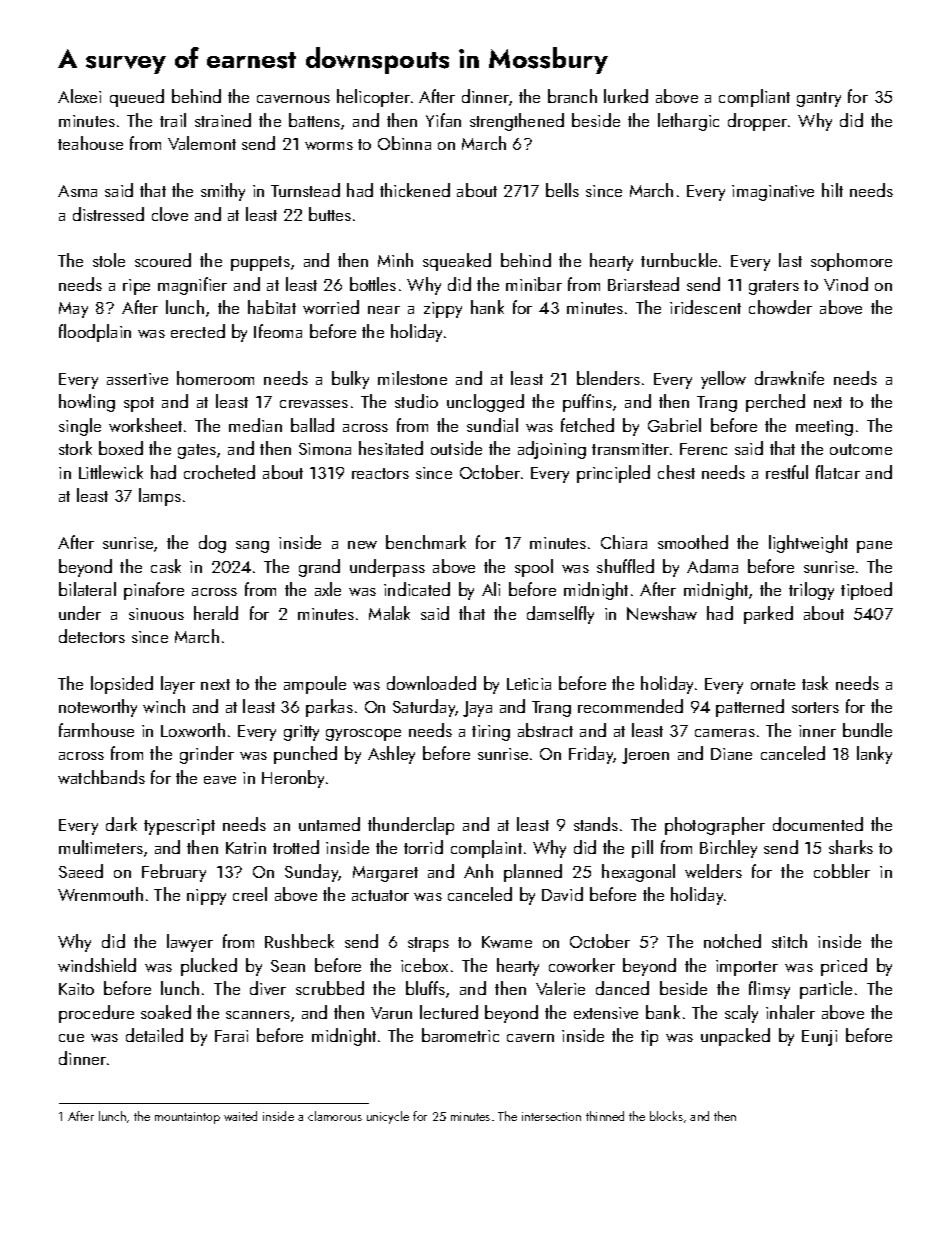 Image resolution: width=952 pixels, height=1233 pixels. Describe the element at coordinates (136, 287) in the screenshot. I see `ripe` at that location.
